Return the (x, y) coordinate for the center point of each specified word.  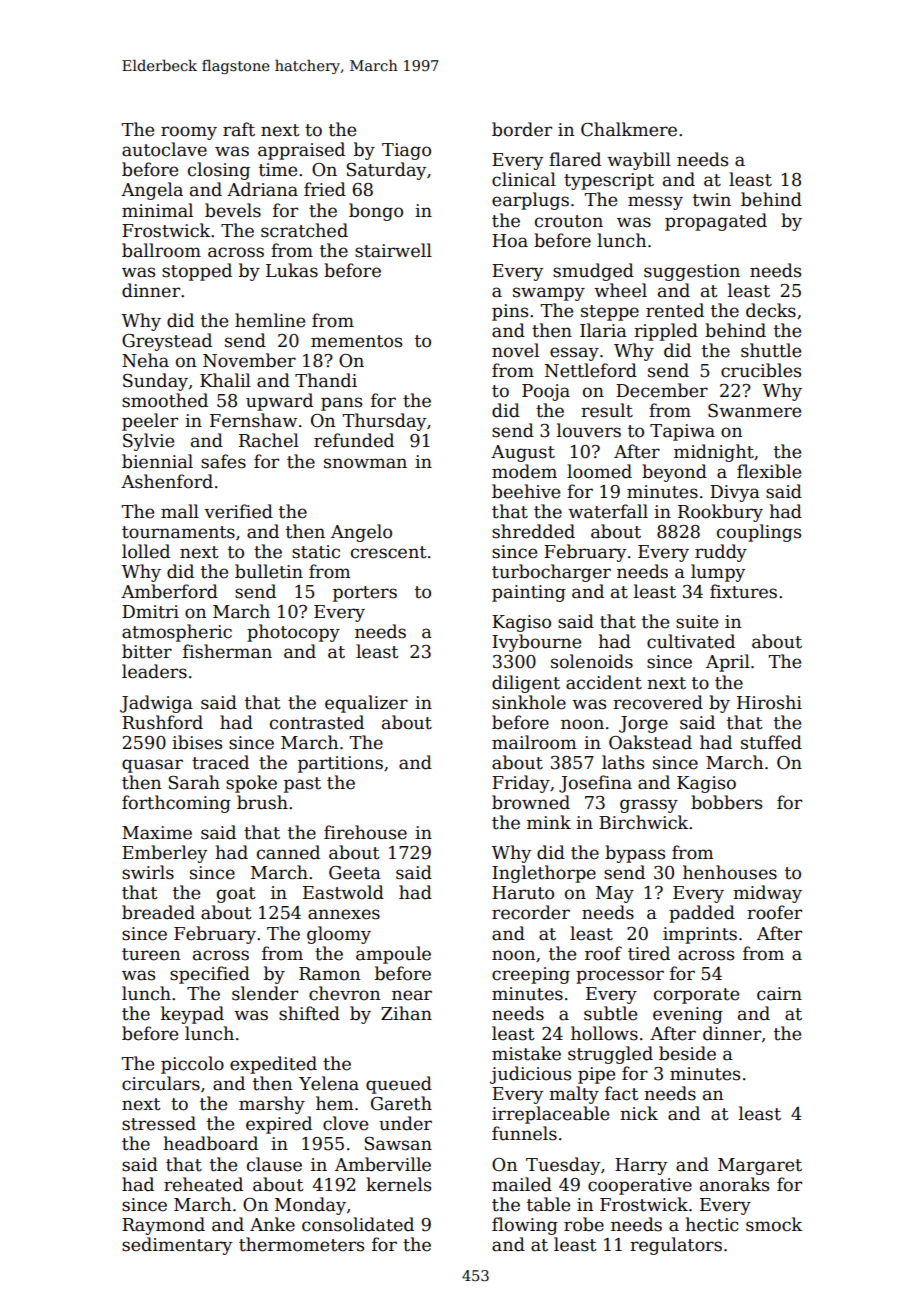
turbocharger (551, 573)
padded (702, 914)
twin (712, 200)
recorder (531, 912)
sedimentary (177, 1246)
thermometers (301, 1244)
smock (774, 1224)
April (728, 663)
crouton (569, 221)
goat (236, 895)
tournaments (178, 532)
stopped (197, 272)
